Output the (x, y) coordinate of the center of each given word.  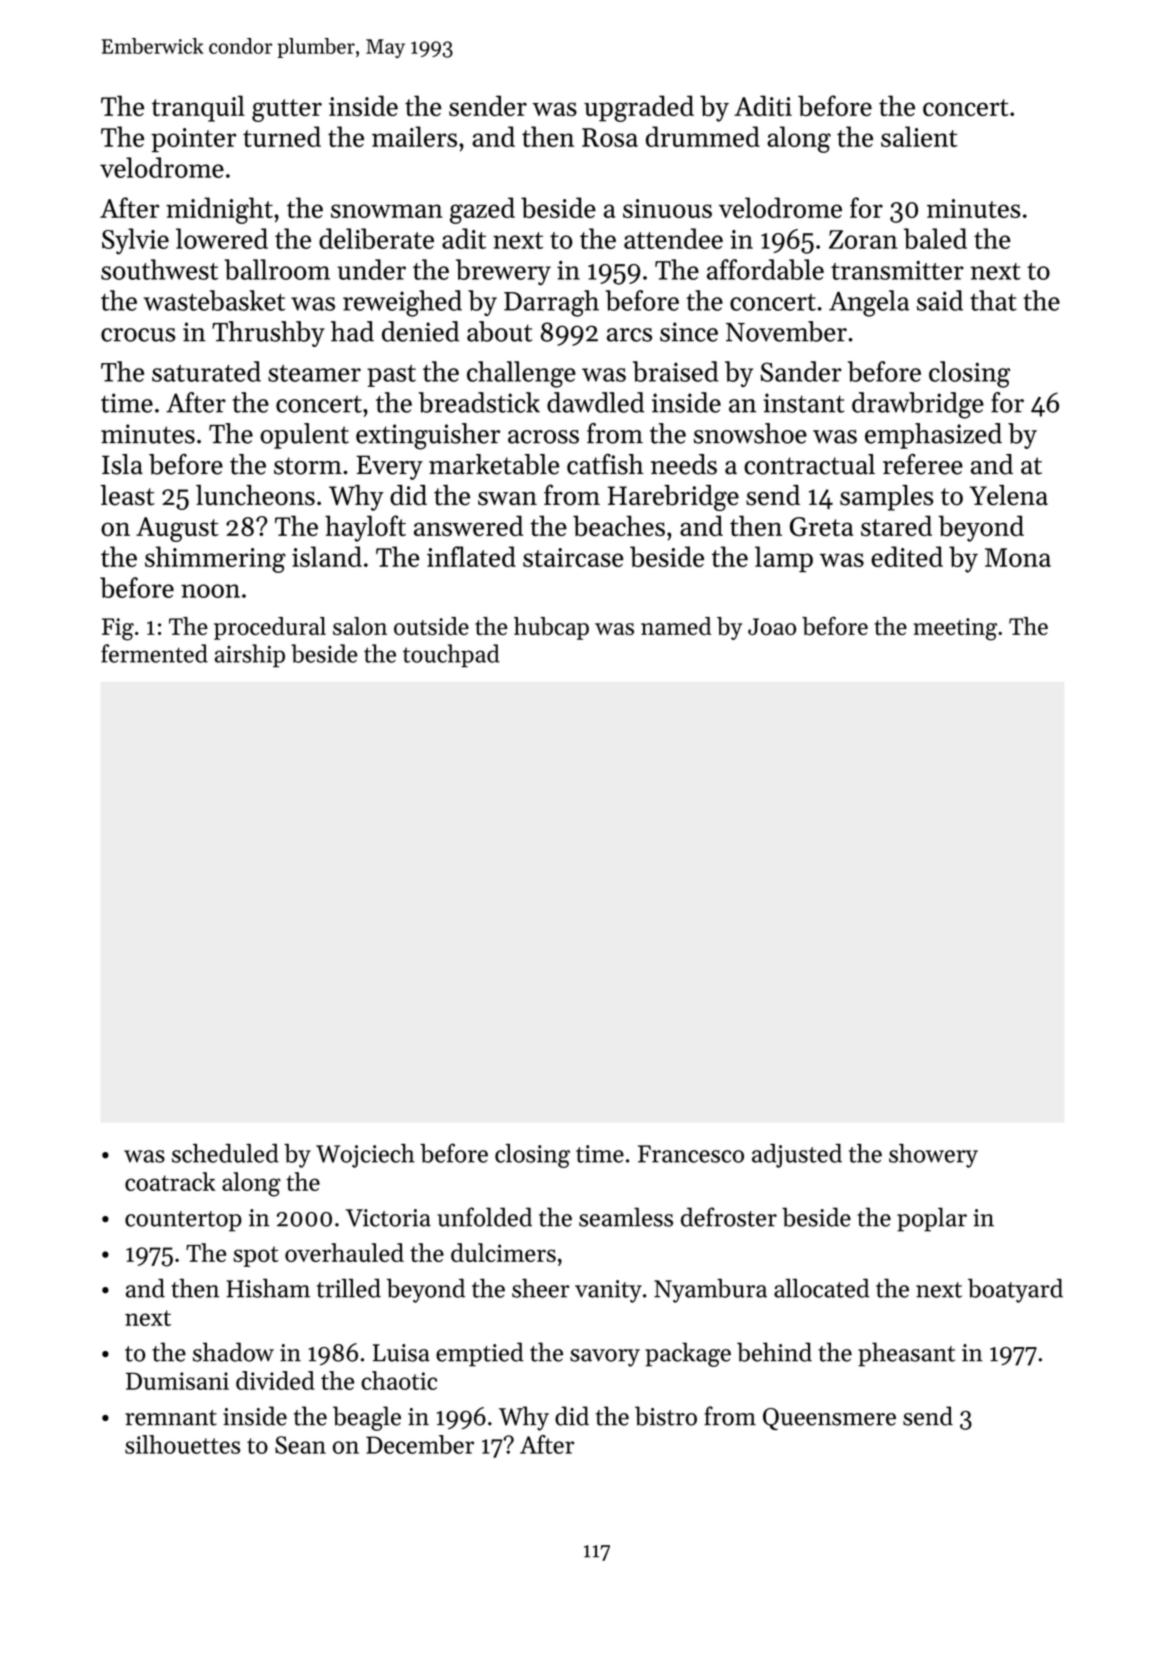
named (676, 626)
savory (605, 1358)
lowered (222, 238)
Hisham (268, 1288)
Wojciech (365, 1156)
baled (935, 238)
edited (907, 556)
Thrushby (268, 334)
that (993, 300)
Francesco (691, 1154)
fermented (154, 653)
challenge (521, 374)
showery (933, 1156)
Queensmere (829, 1419)
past (391, 376)
